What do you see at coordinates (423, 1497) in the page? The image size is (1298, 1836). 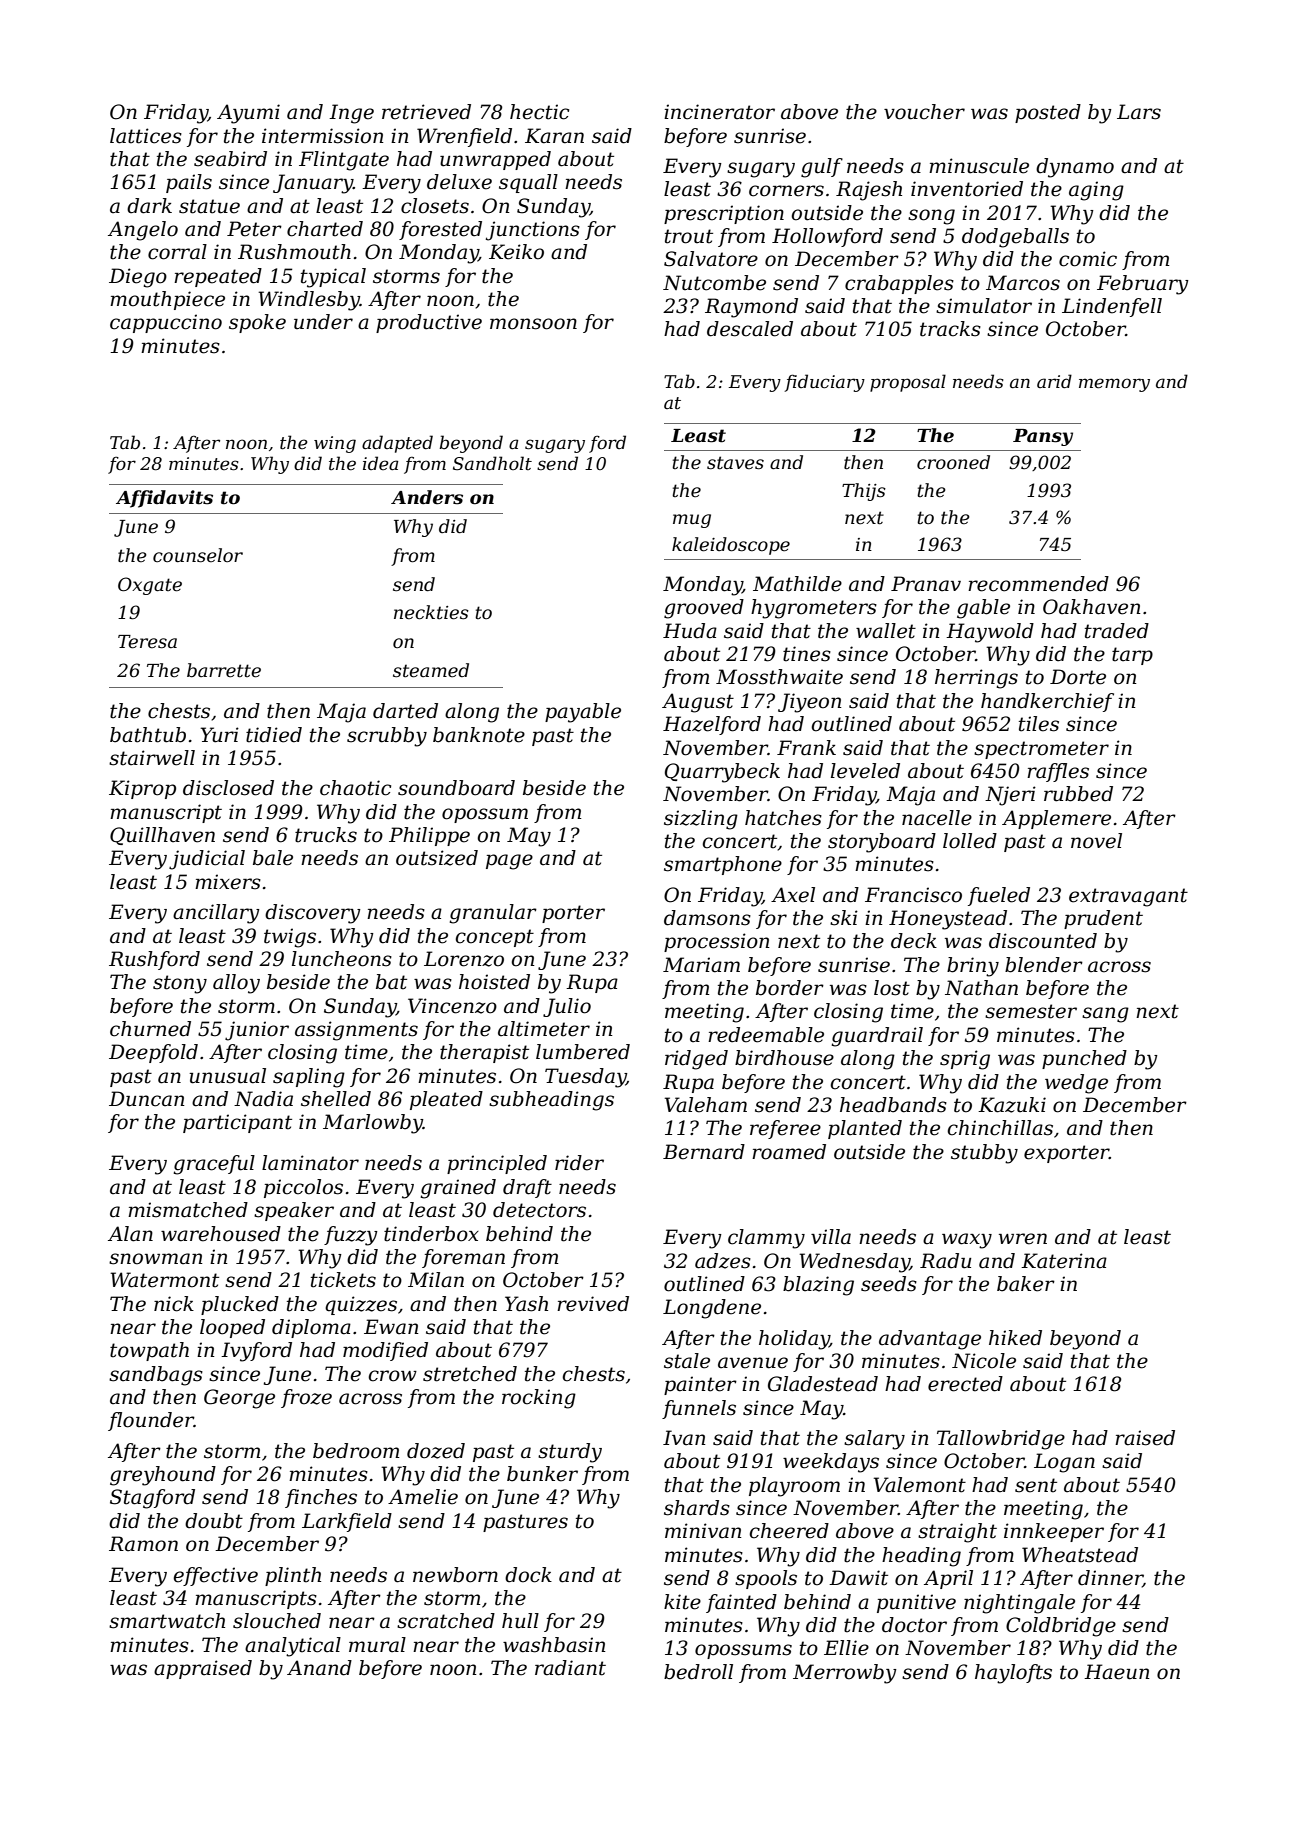 I see `Amelie` at bounding box center [423, 1497].
